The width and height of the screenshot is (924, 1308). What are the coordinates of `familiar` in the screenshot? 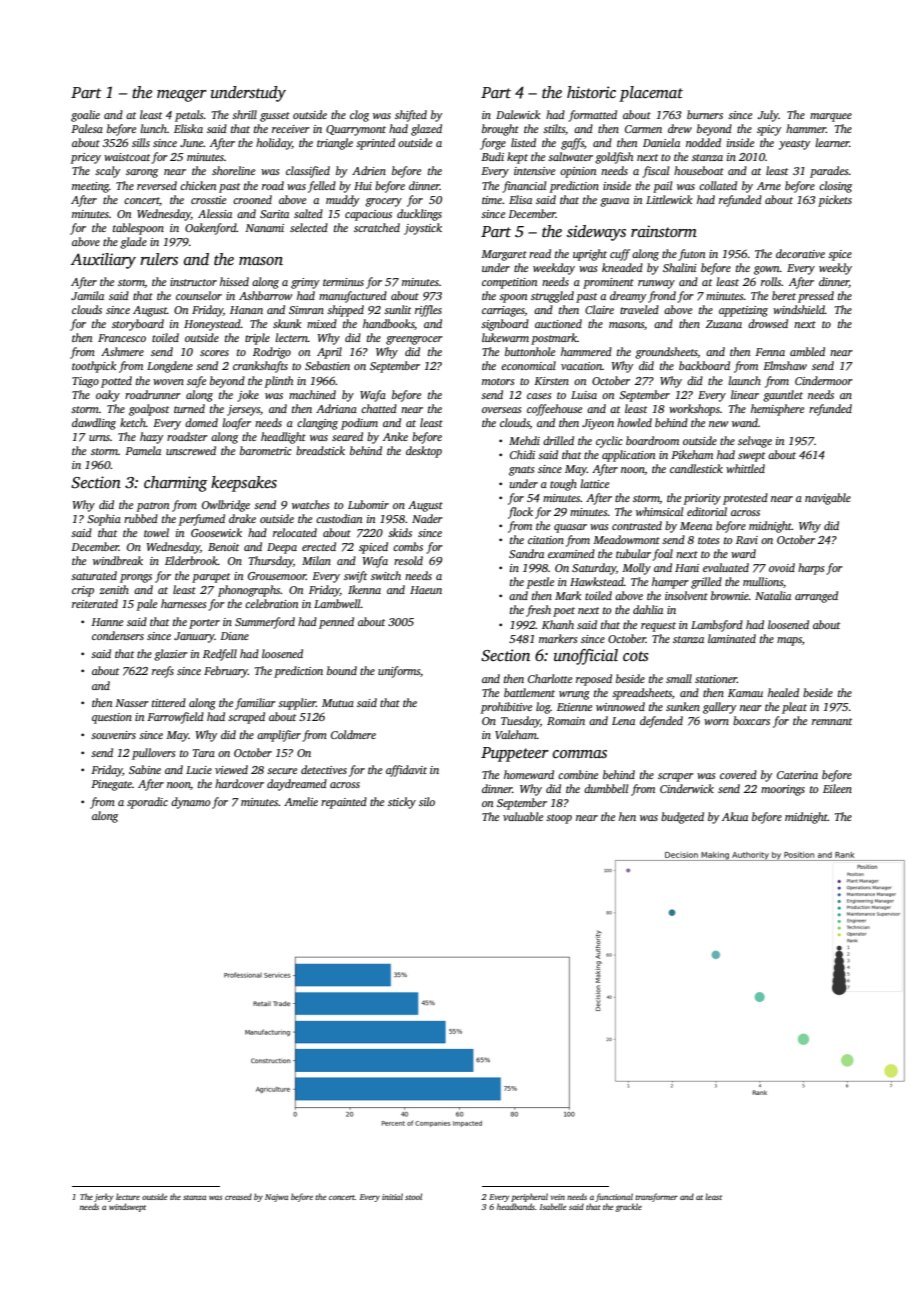 It's located at (255, 704).
